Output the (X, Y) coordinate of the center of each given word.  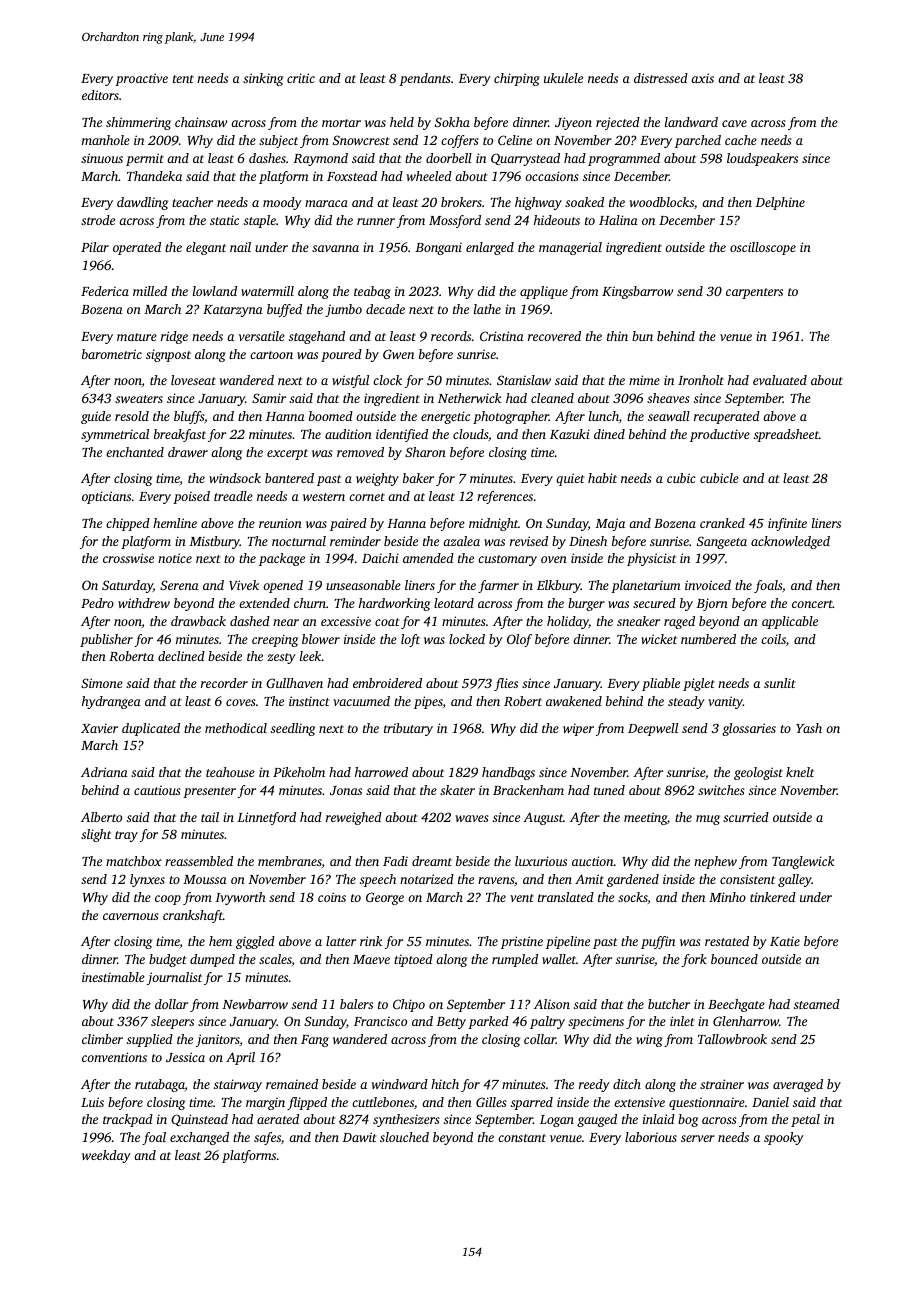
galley (795, 880)
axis (702, 78)
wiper (578, 729)
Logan (557, 1121)
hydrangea (111, 702)
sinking (263, 79)
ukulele (563, 78)
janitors (218, 1040)
